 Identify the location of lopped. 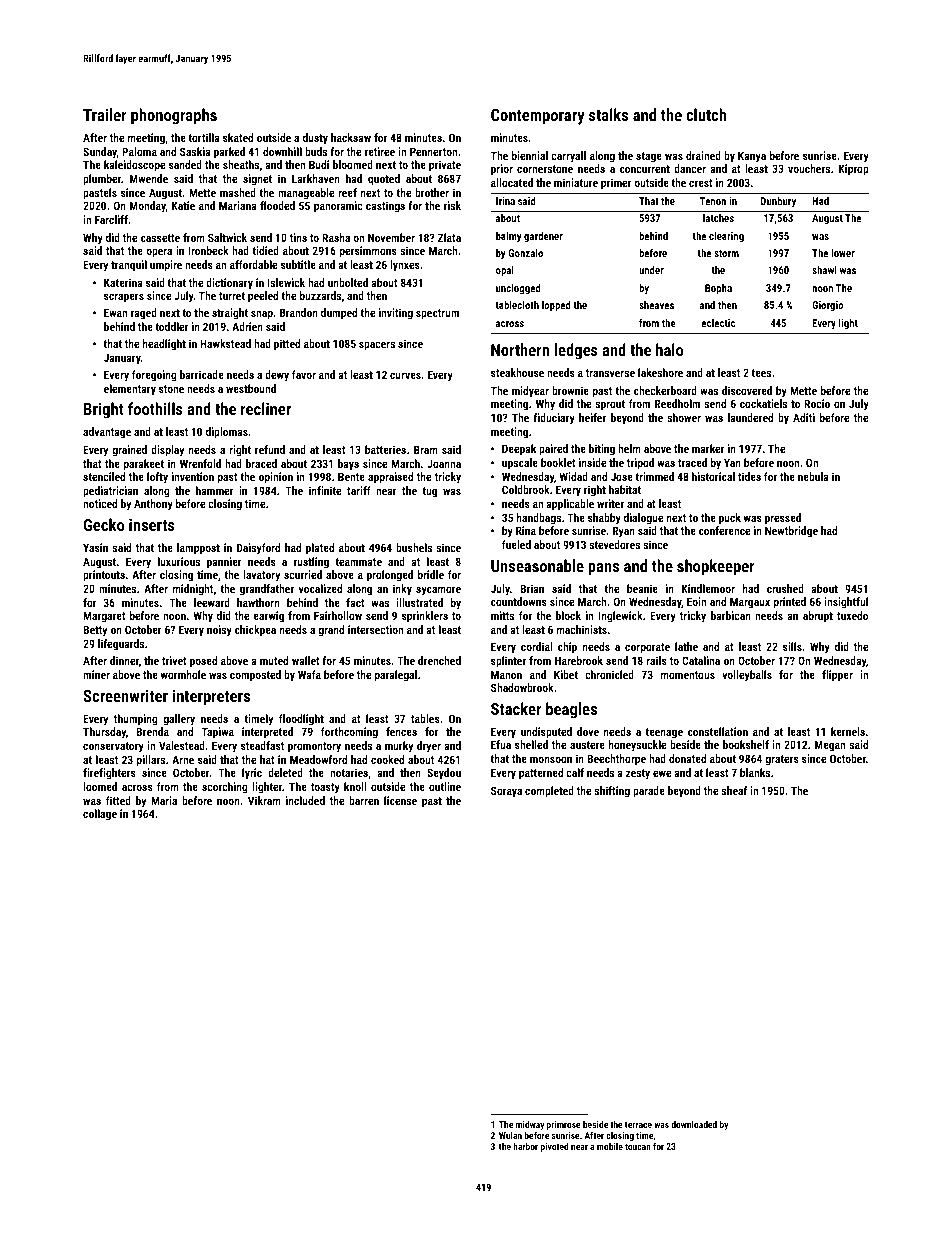
(556, 306).
